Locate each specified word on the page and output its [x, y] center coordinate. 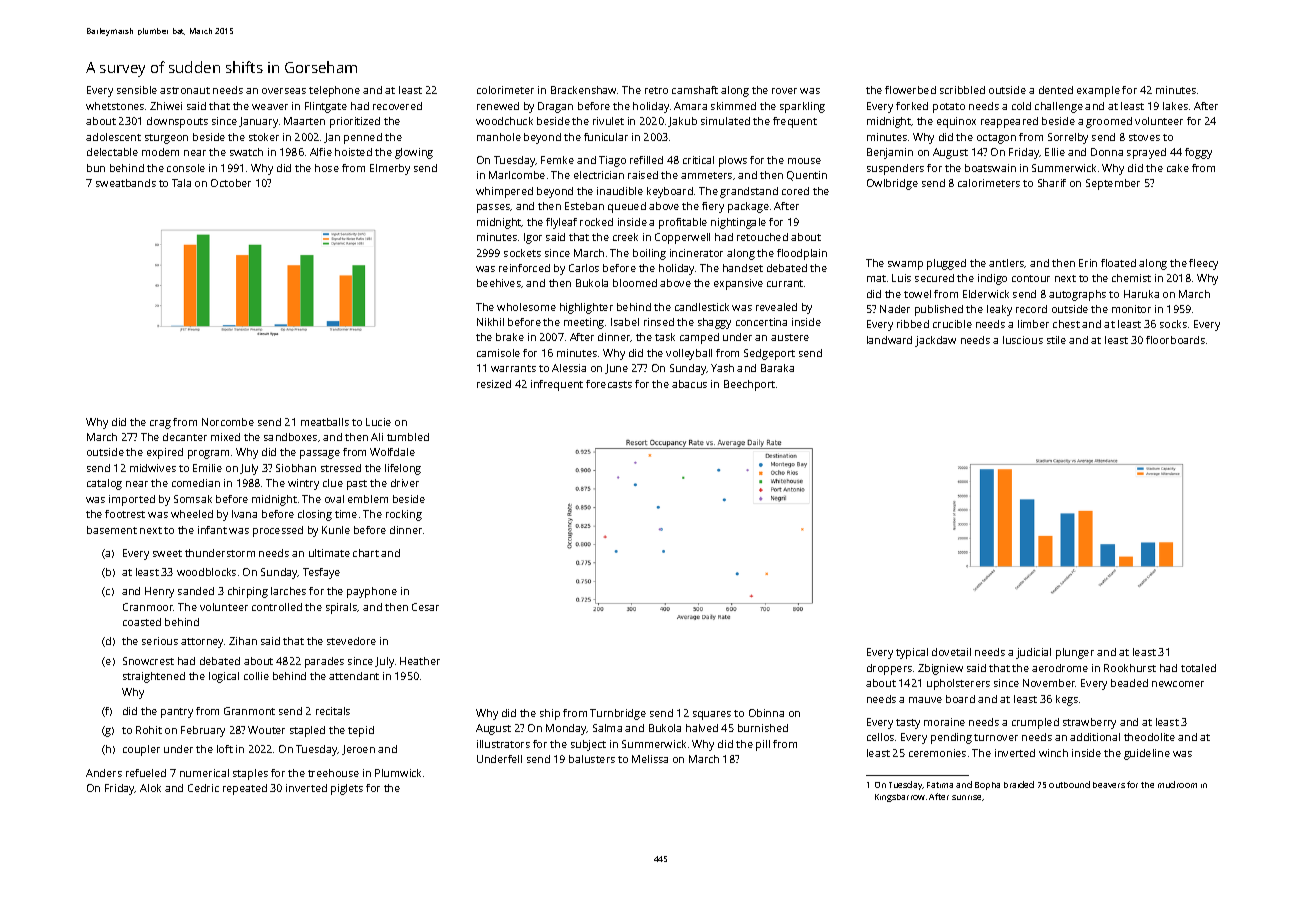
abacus [689, 384]
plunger [1075, 653]
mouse [804, 161]
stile [1056, 340]
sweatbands [126, 183]
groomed [1109, 122]
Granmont [249, 711]
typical [912, 653]
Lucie [378, 422]
